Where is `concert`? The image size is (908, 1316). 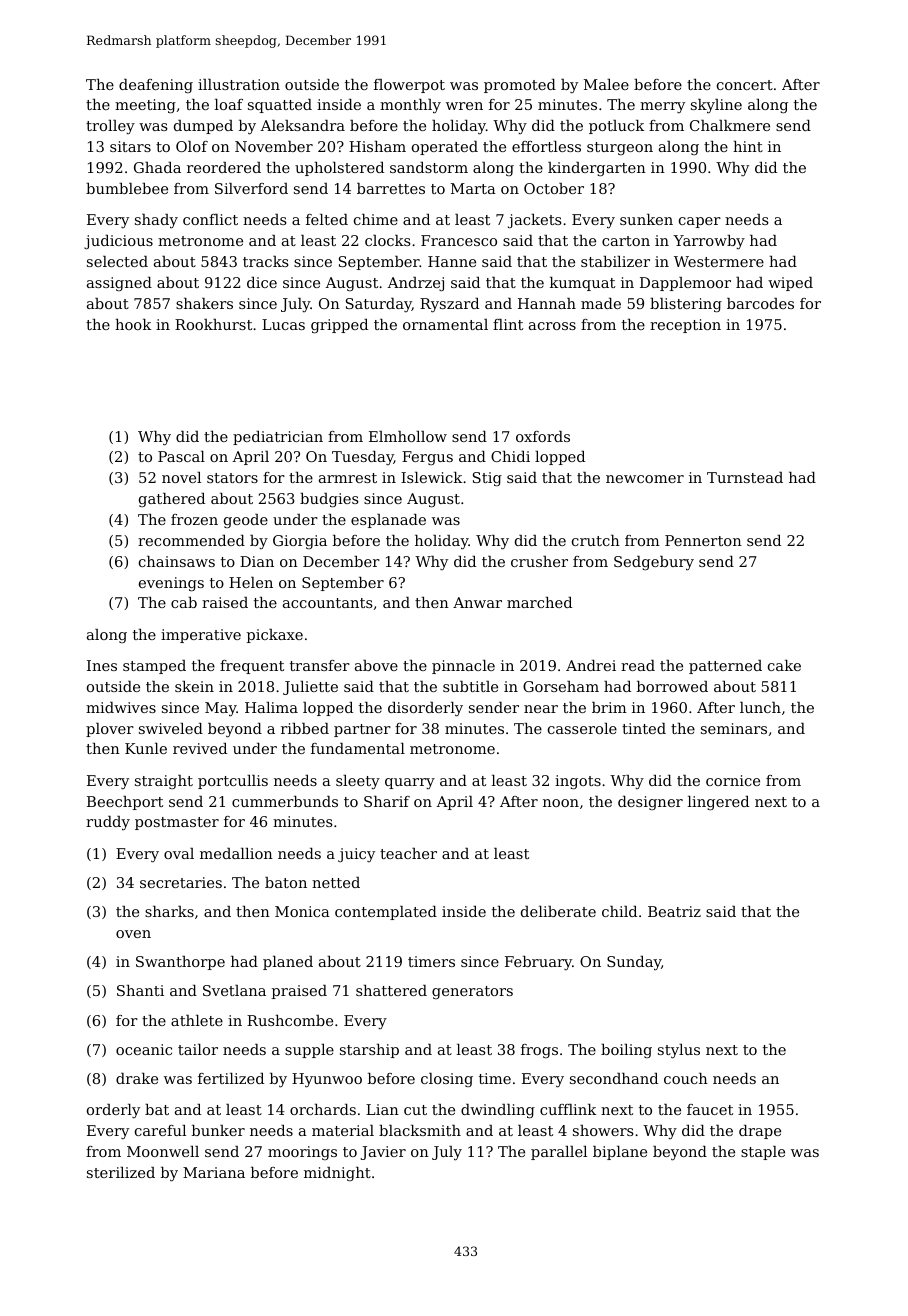
concert is located at coordinates (745, 85).
